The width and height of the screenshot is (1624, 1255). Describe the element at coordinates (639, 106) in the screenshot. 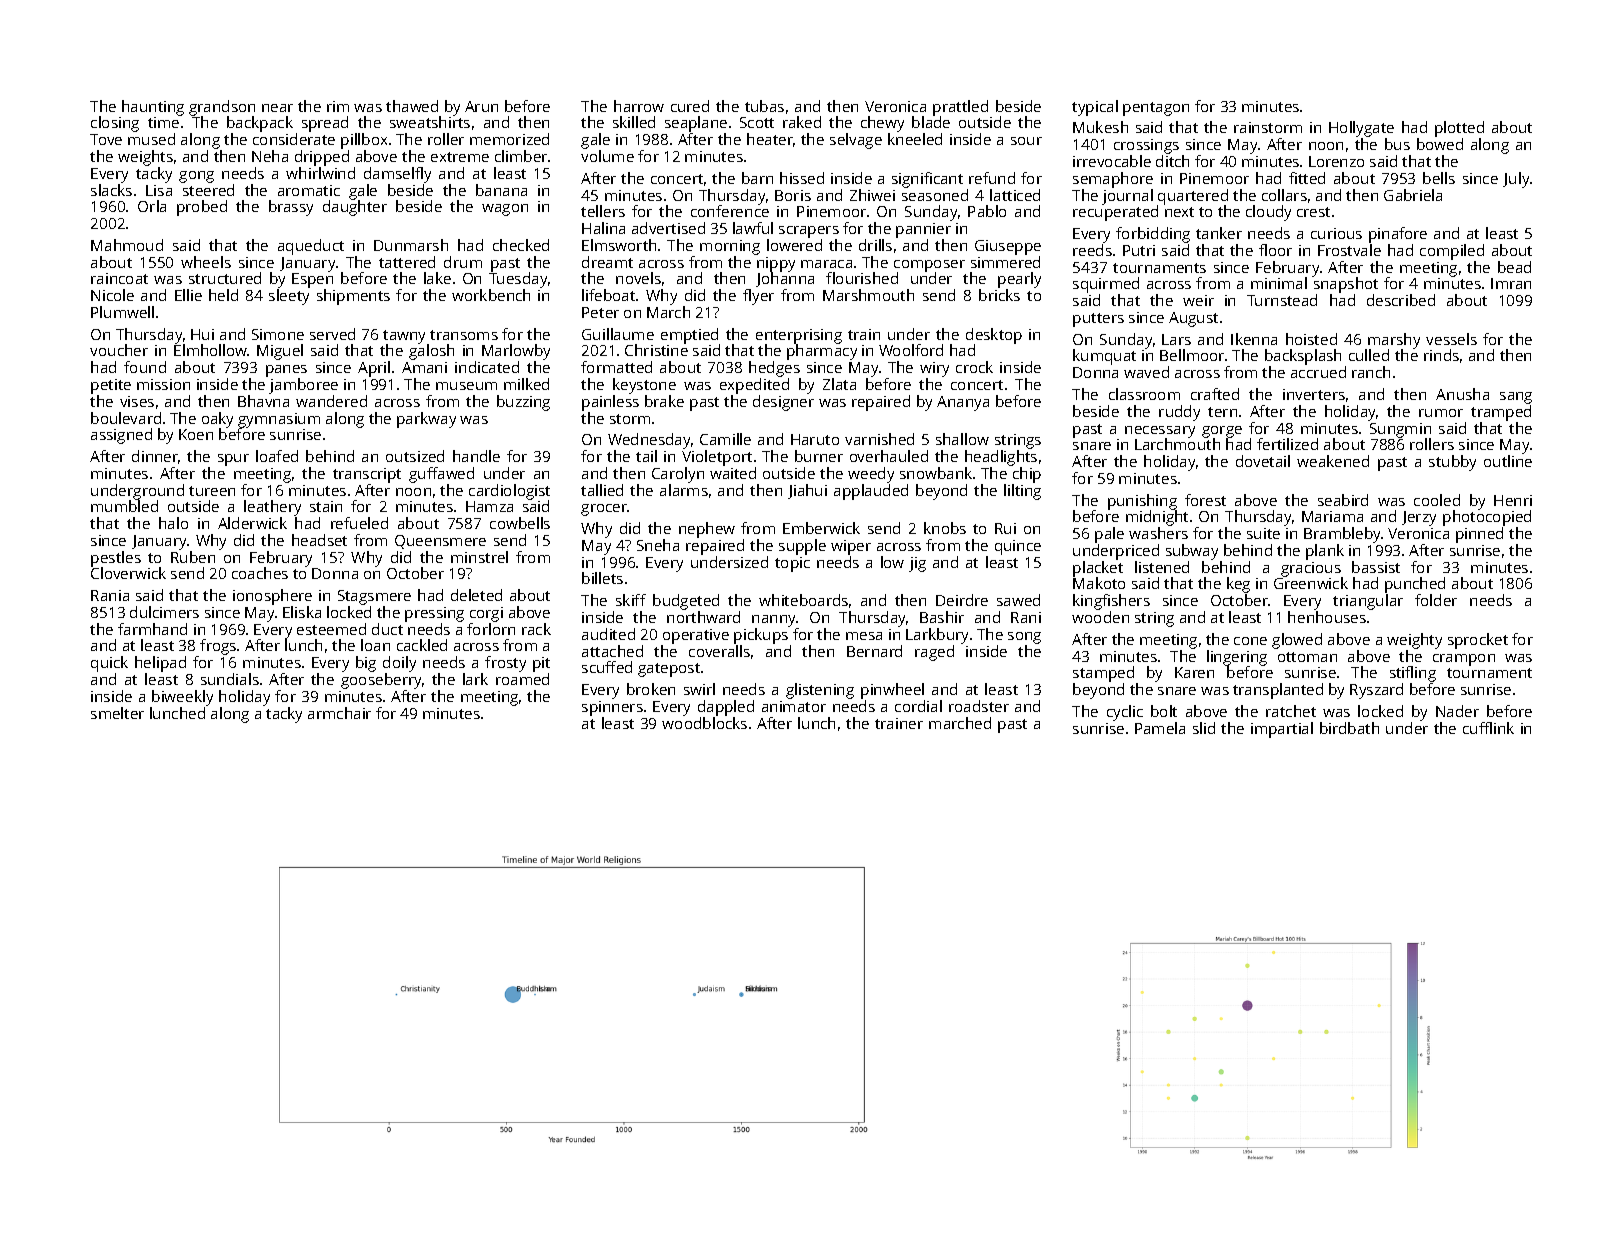

I see `harrow` at that location.
